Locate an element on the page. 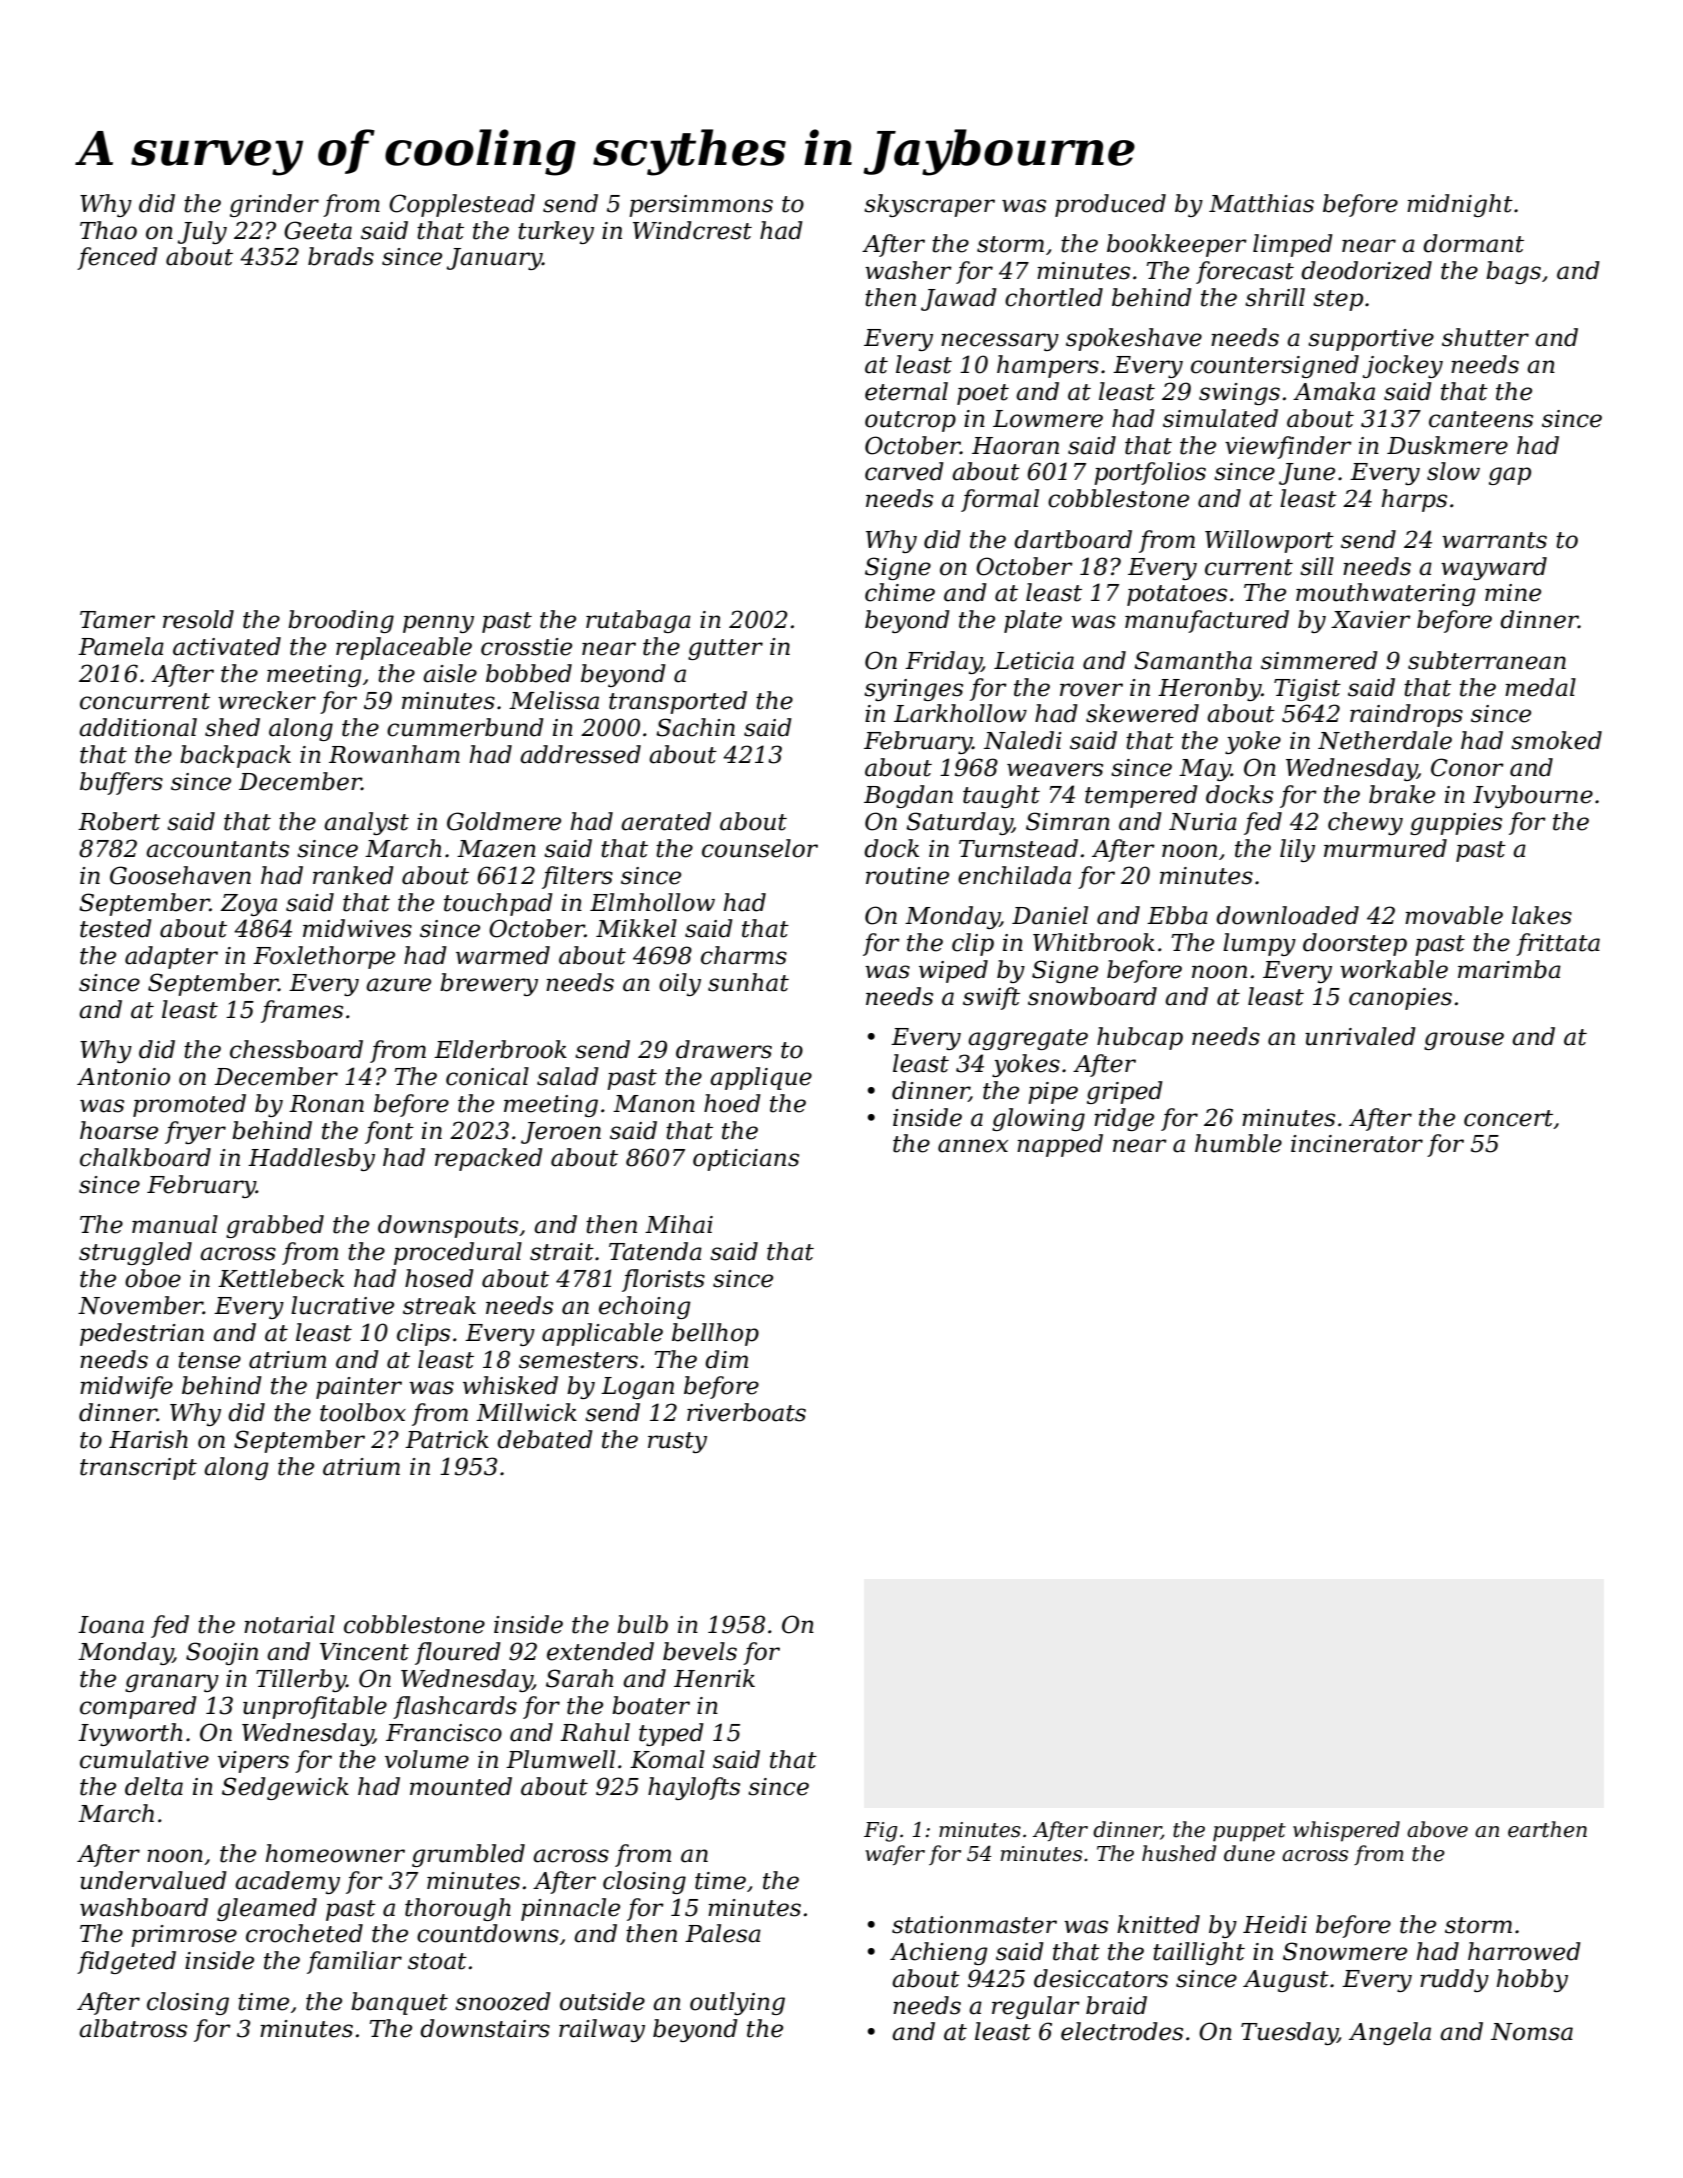 The width and height of the document is (1683, 2178). regular is located at coordinates (1036, 2007).
